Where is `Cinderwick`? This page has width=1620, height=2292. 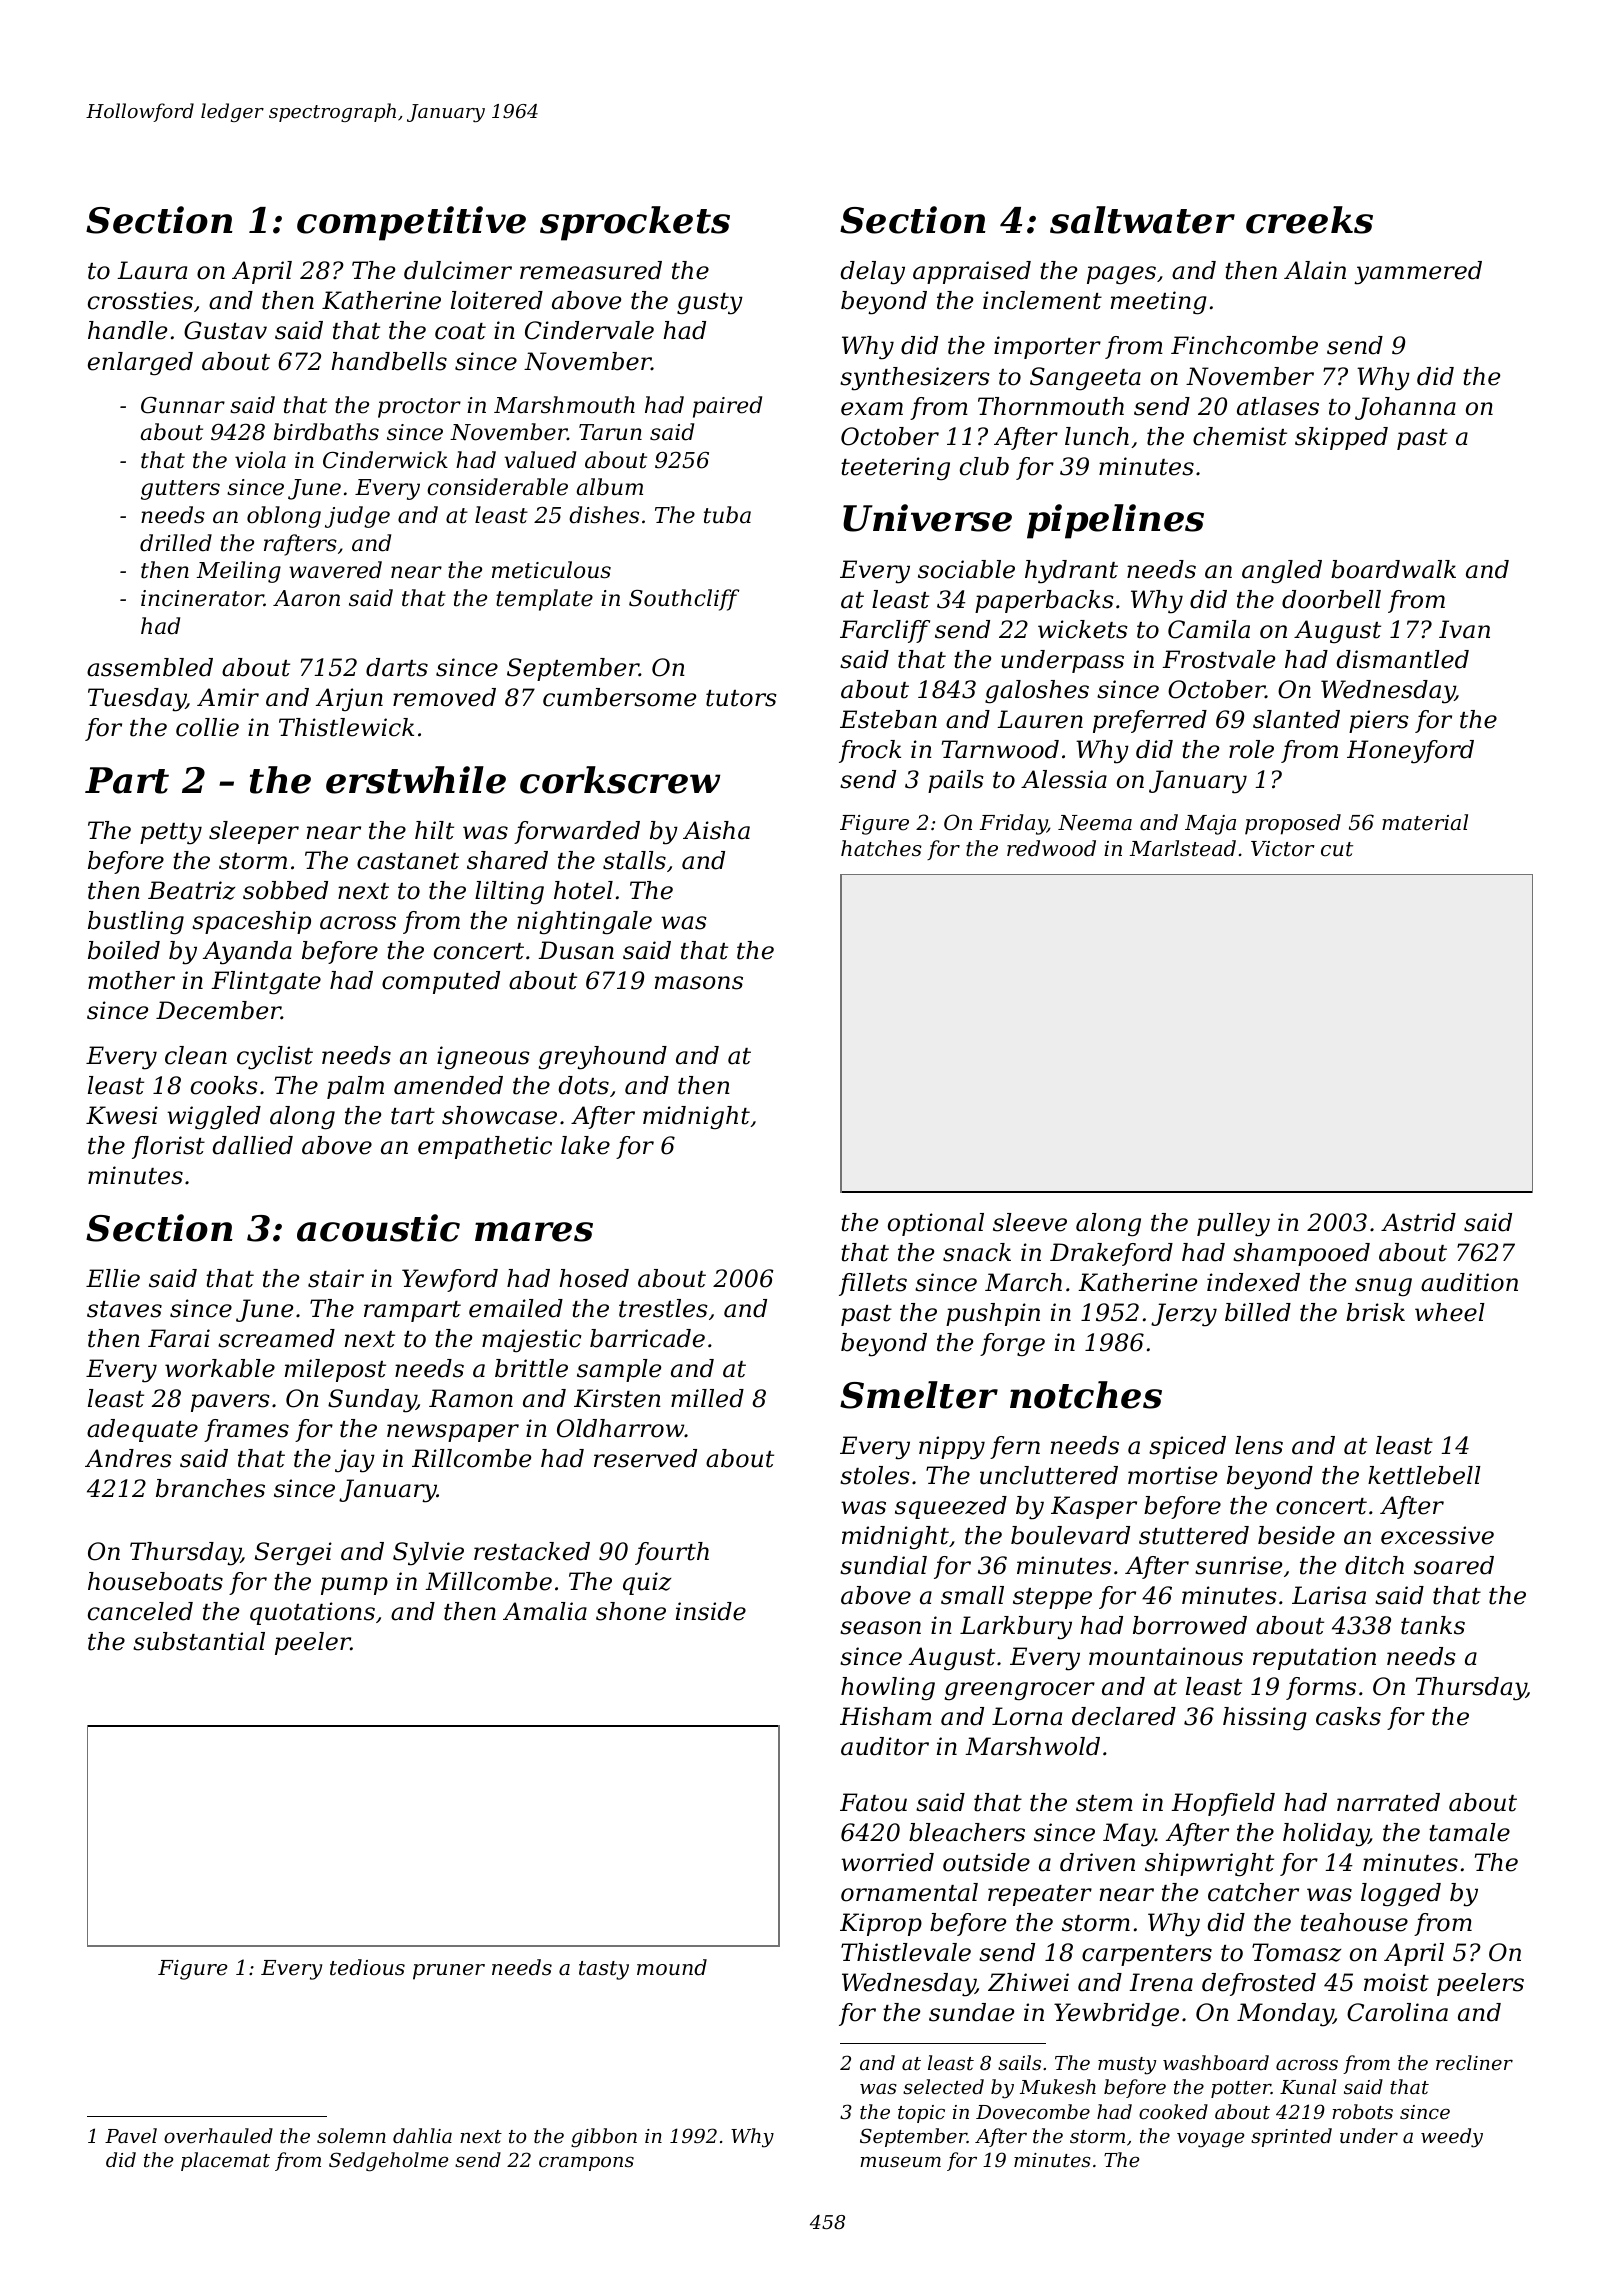
Cinderwick is located at coordinates (385, 460).
